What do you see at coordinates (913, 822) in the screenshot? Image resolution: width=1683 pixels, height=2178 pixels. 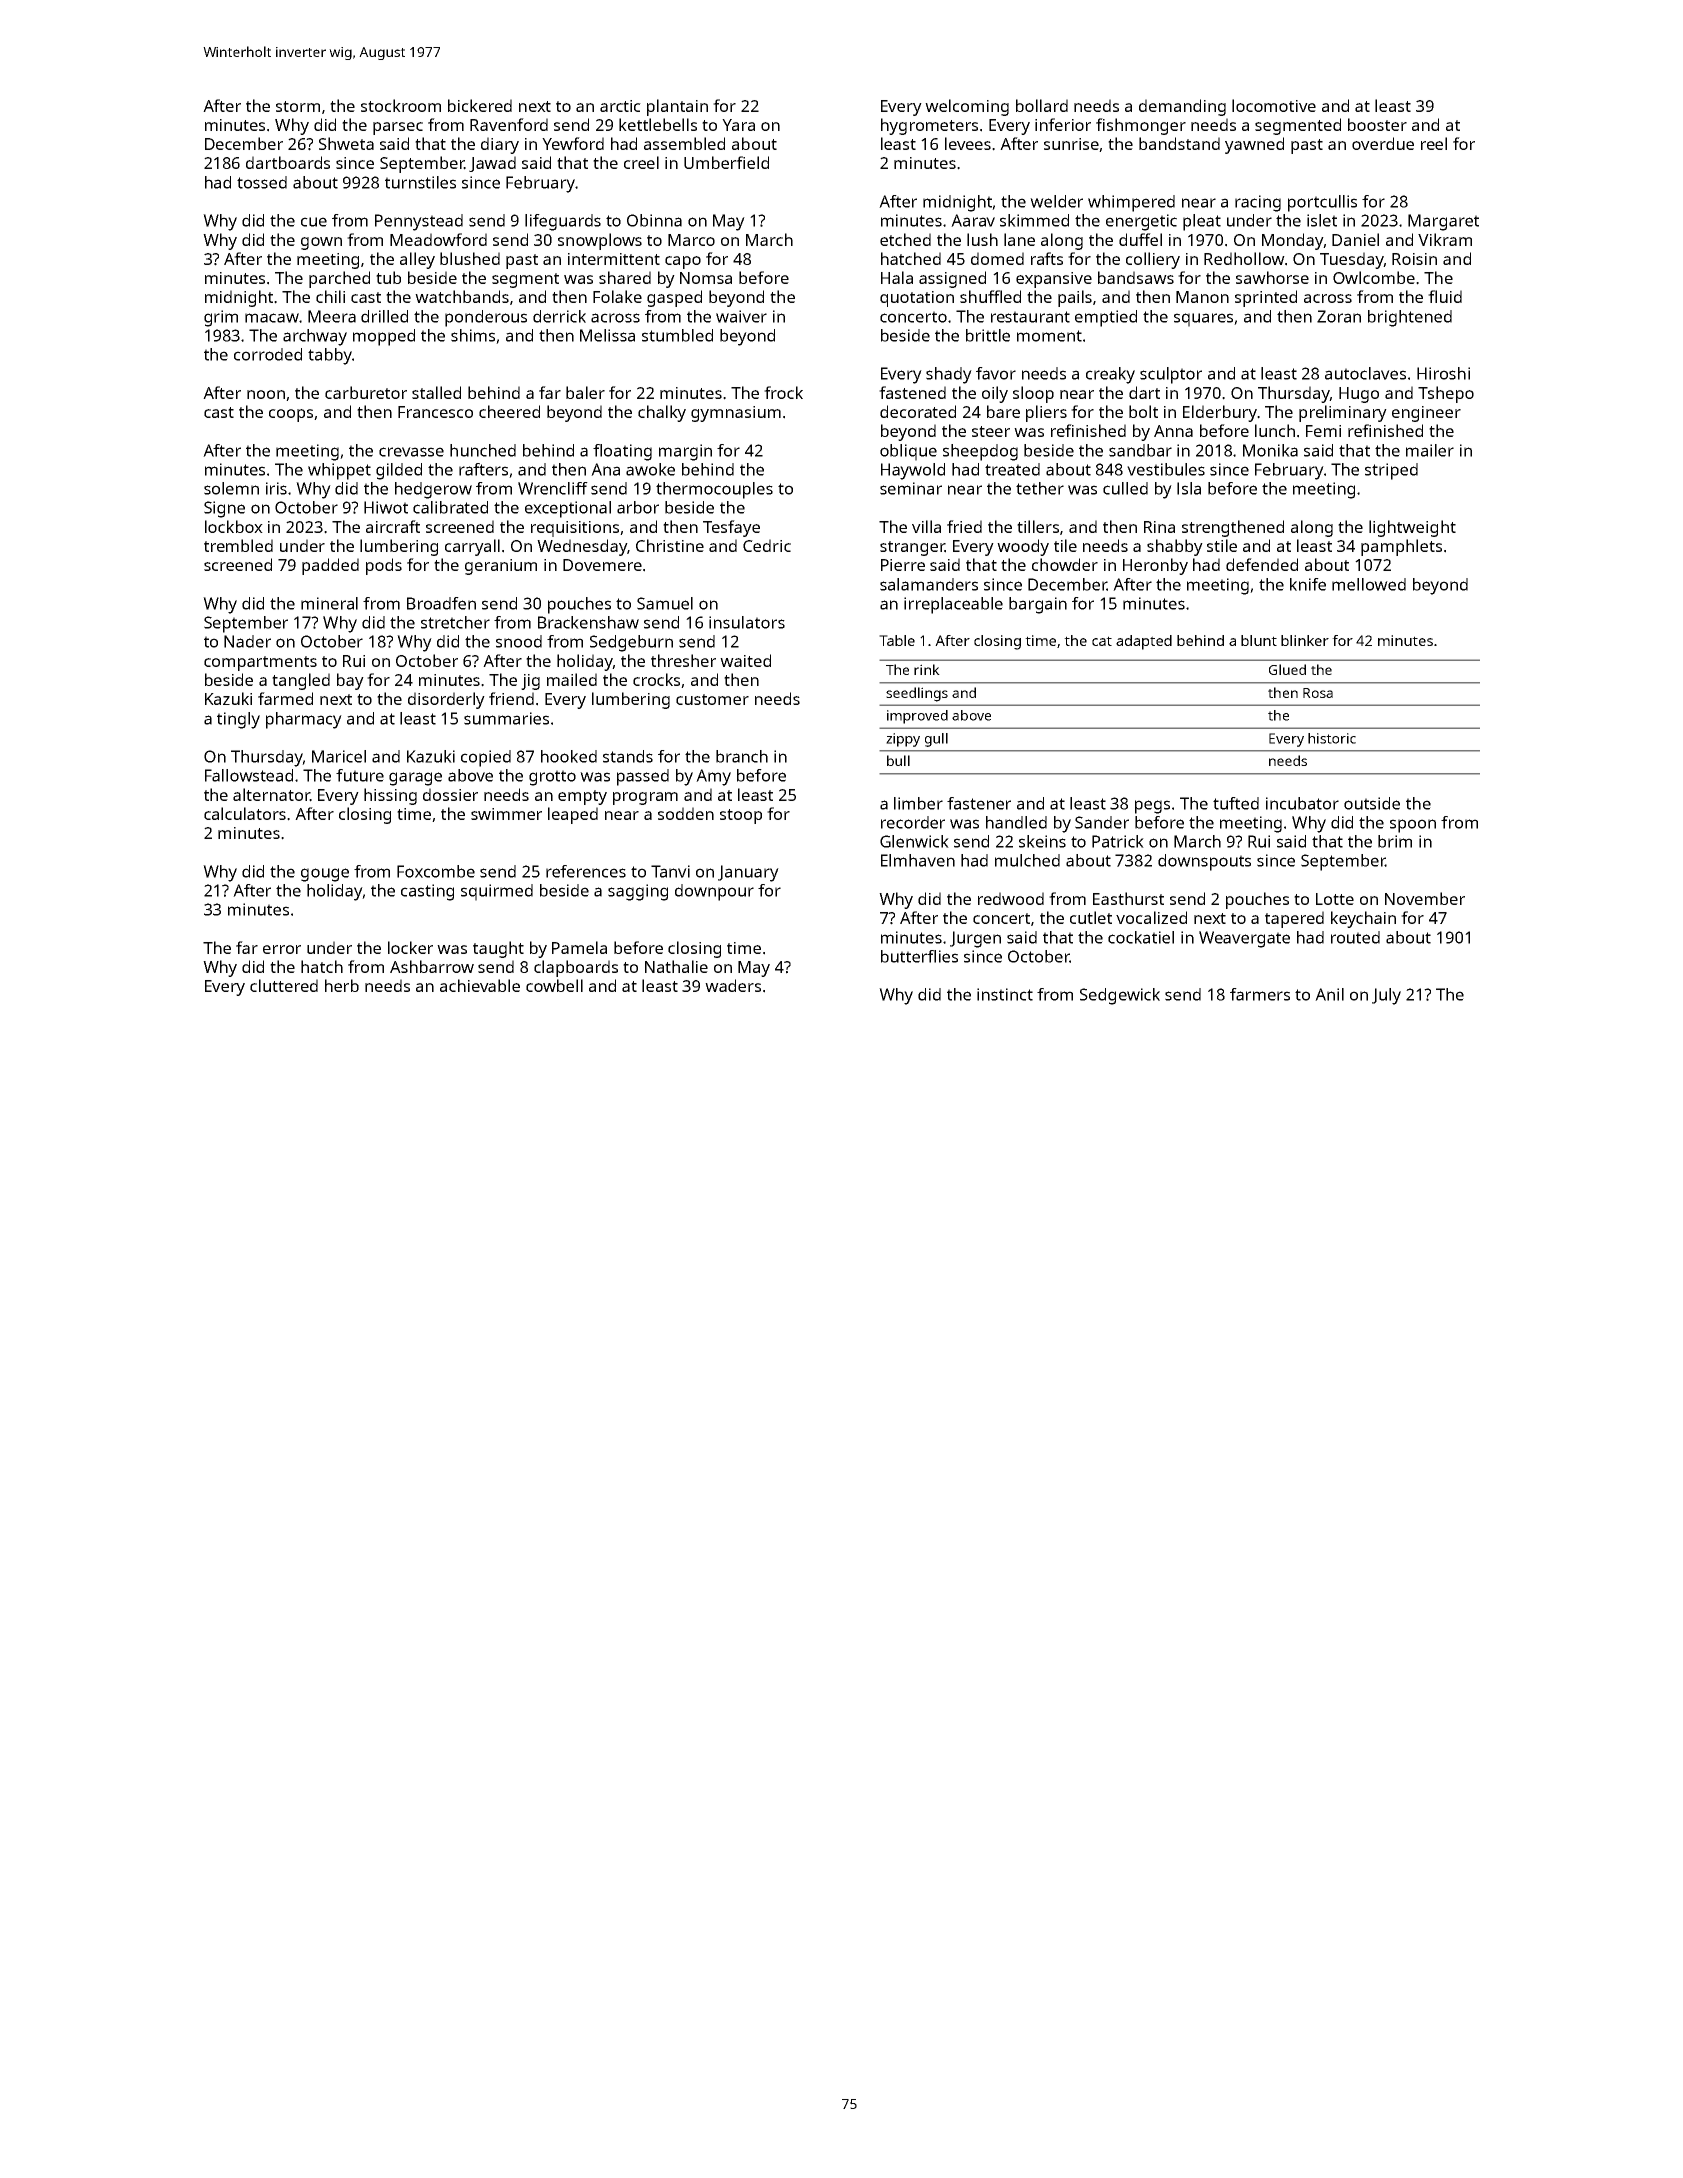 I see `recorder` at bounding box center [913, 822].
